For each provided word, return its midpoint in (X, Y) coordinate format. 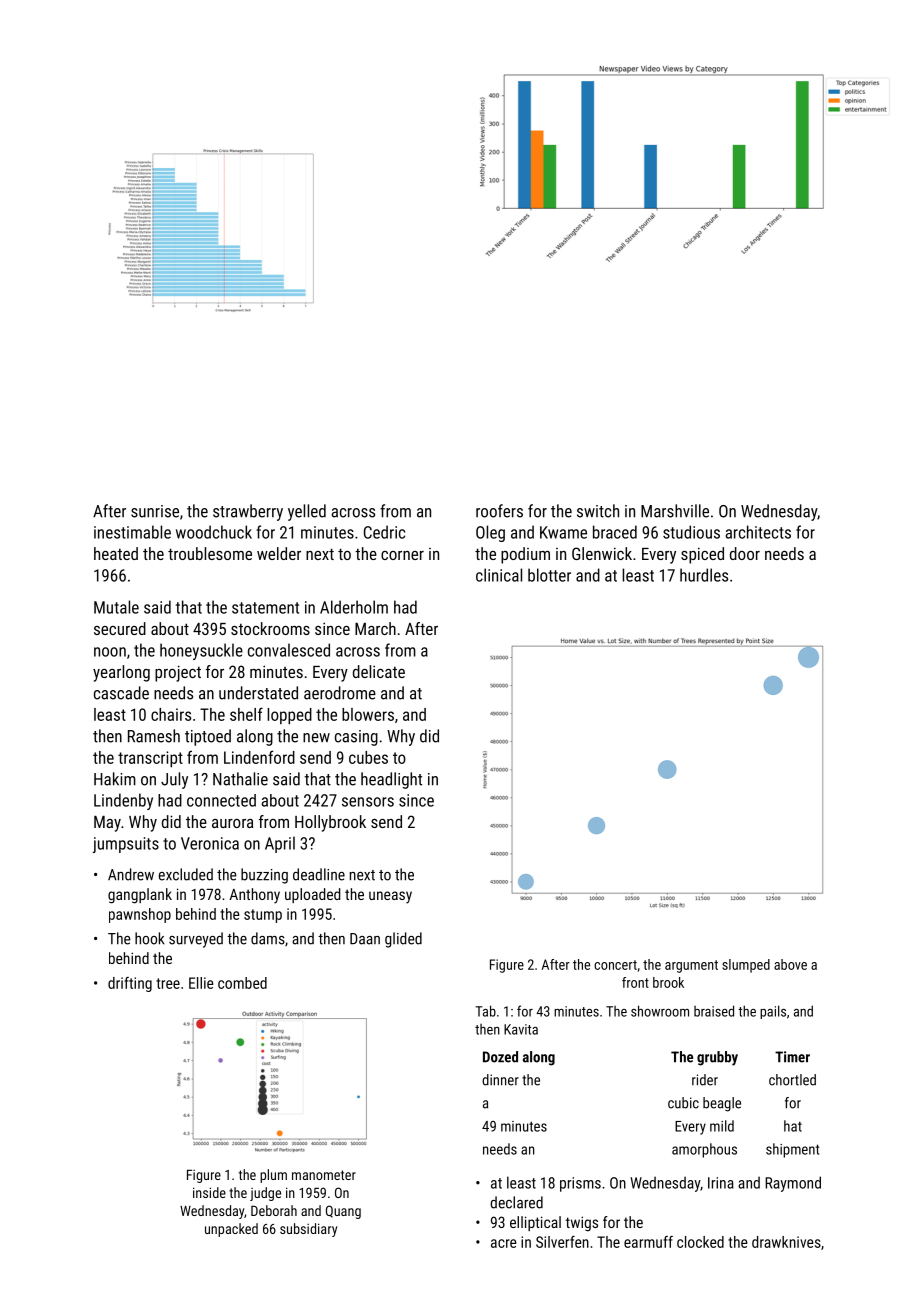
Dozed (500, 1057)
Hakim (115, 779)
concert (615, 965)
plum (273, 1176)
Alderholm (354, 607)
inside (209, 1192)
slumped (746, 966)
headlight (391, 780)
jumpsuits (126, 845)
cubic (683, 1103)
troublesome (210, 553)
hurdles (704, 575)
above (790, 964)
